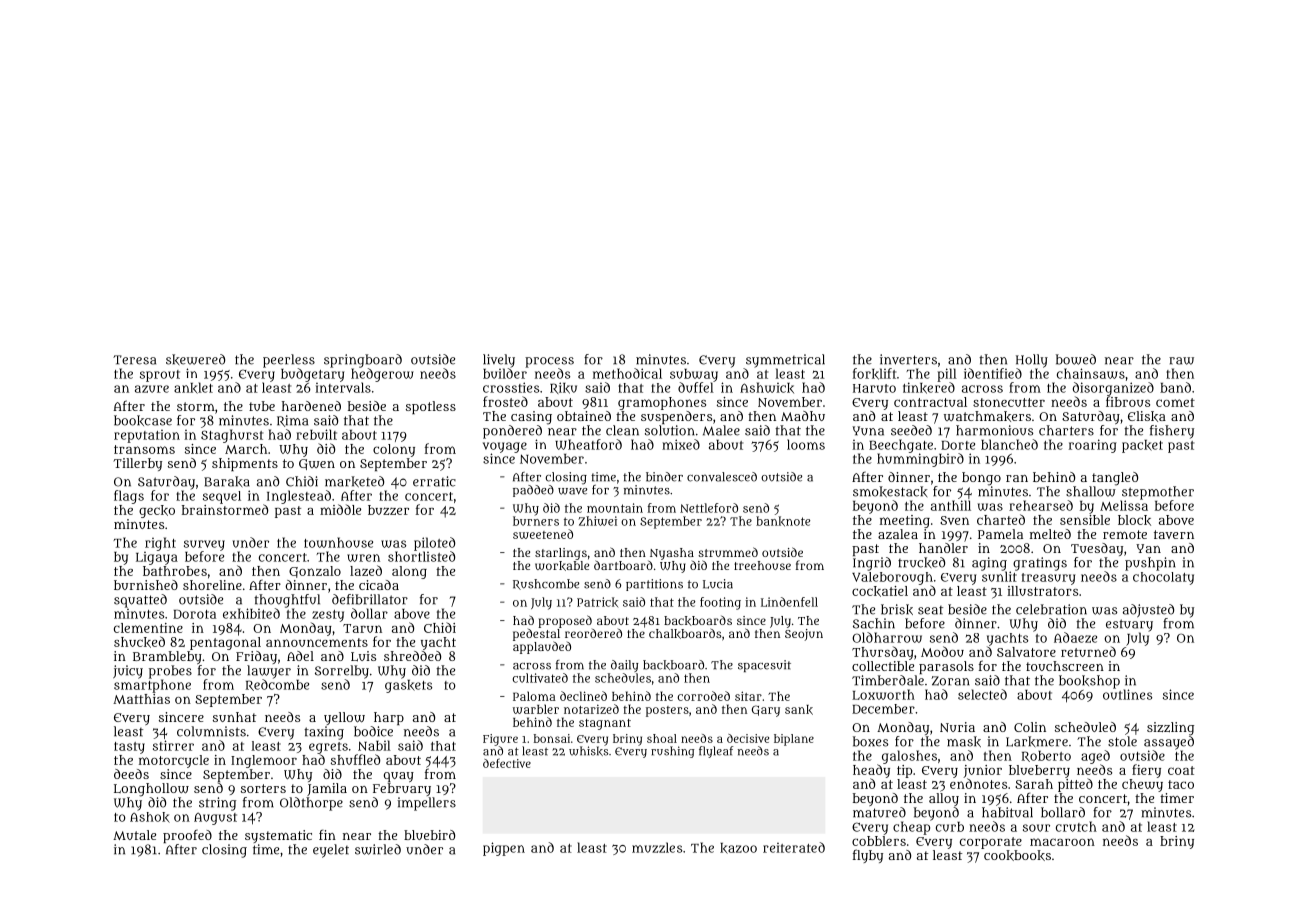 The height and width of the image is (924, 1308). Describe the element at coordinates (622, 430) in the image. I see `clean` at that location.
